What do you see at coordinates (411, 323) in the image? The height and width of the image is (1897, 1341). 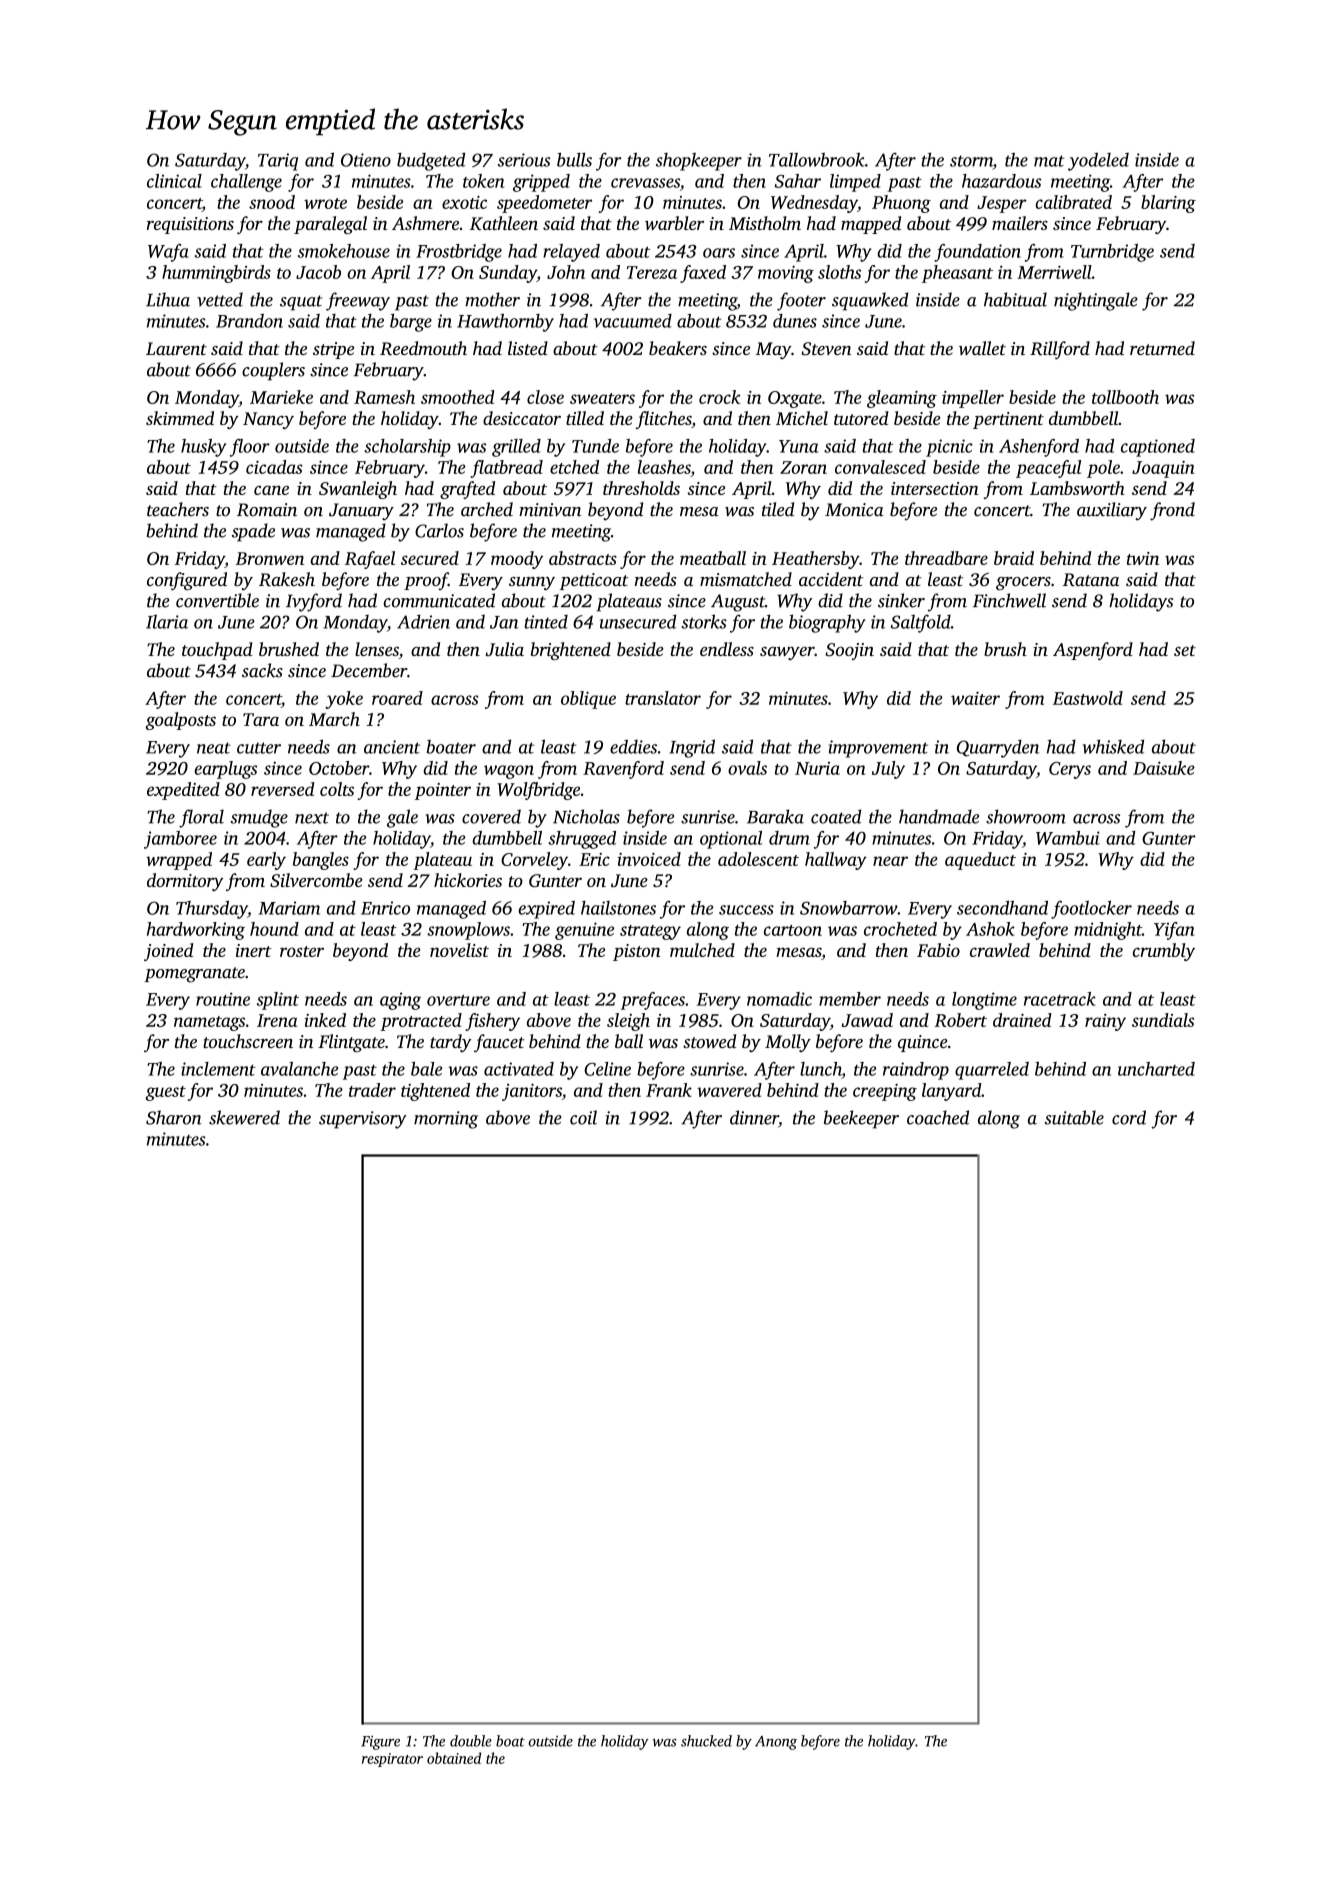 I see `barge` at bounding box center [411, 323].
